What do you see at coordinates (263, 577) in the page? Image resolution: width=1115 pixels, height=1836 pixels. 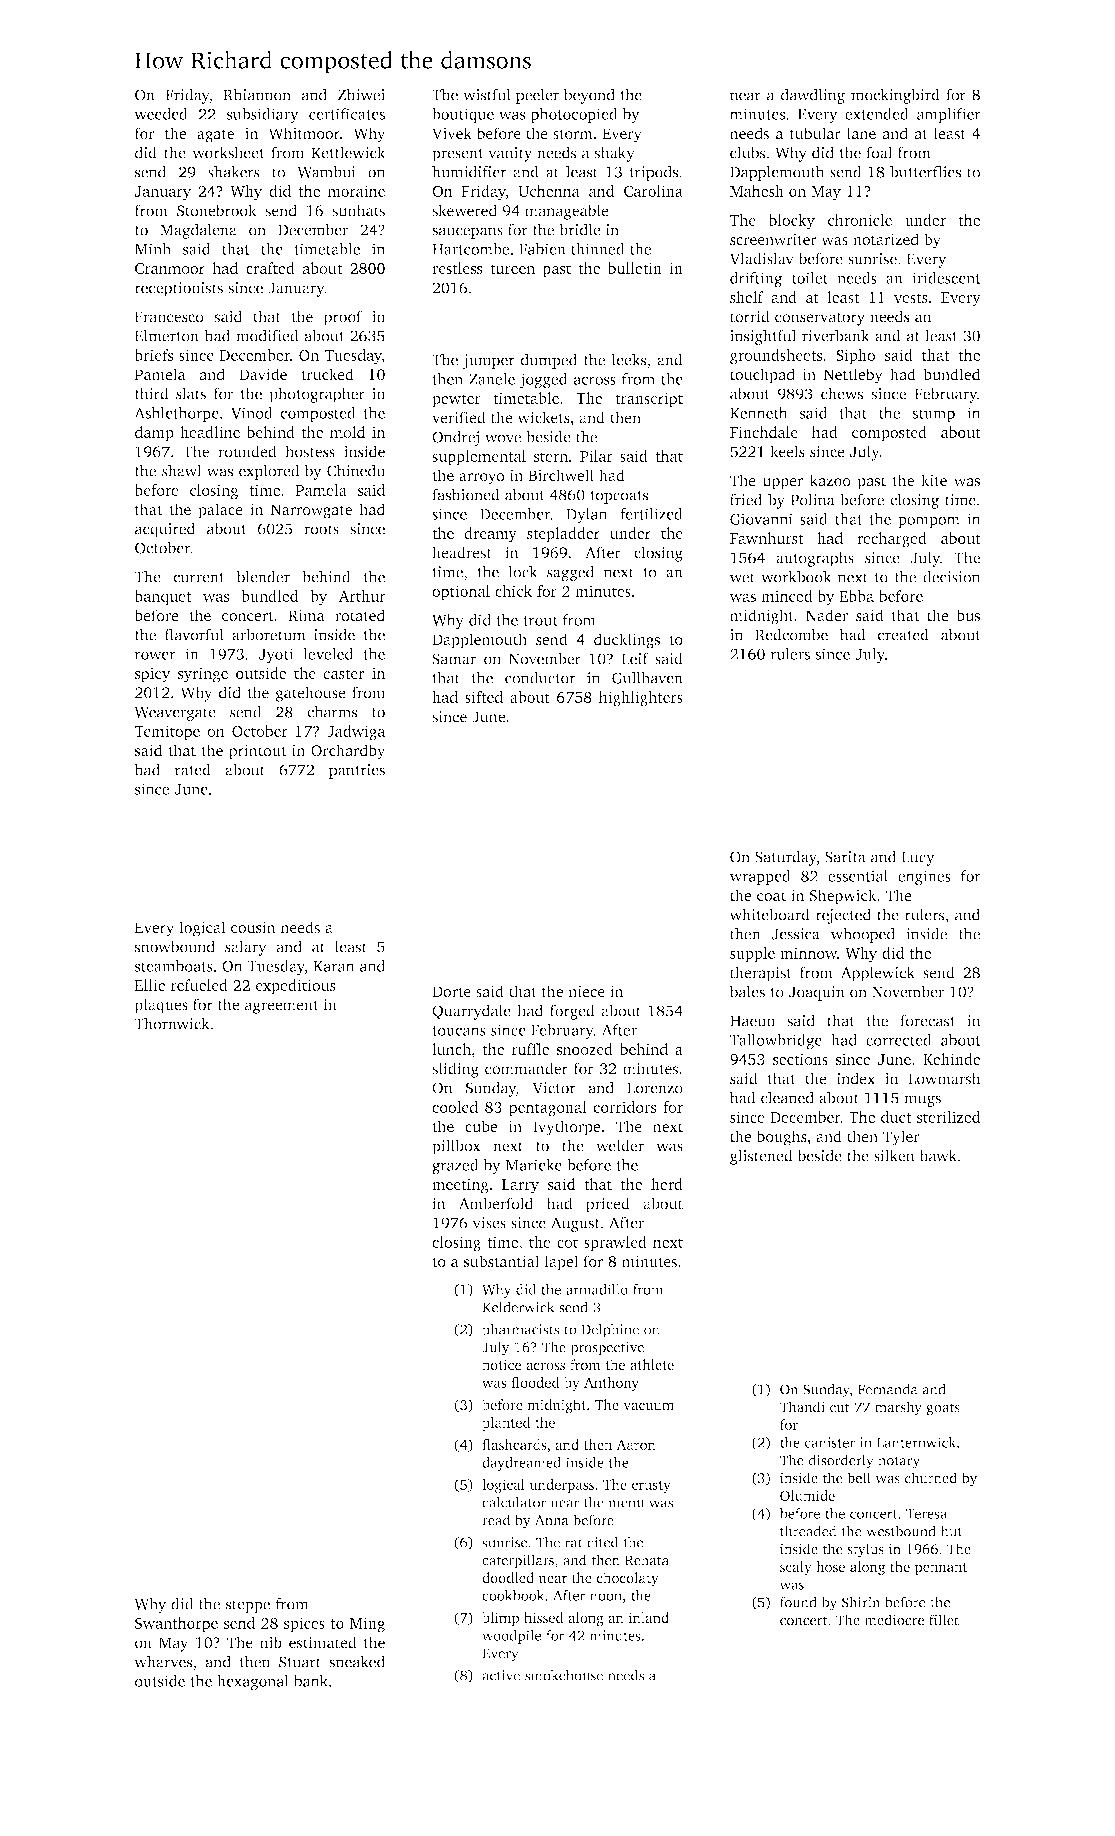 I see `blender` at bounding box center [263, 577].
